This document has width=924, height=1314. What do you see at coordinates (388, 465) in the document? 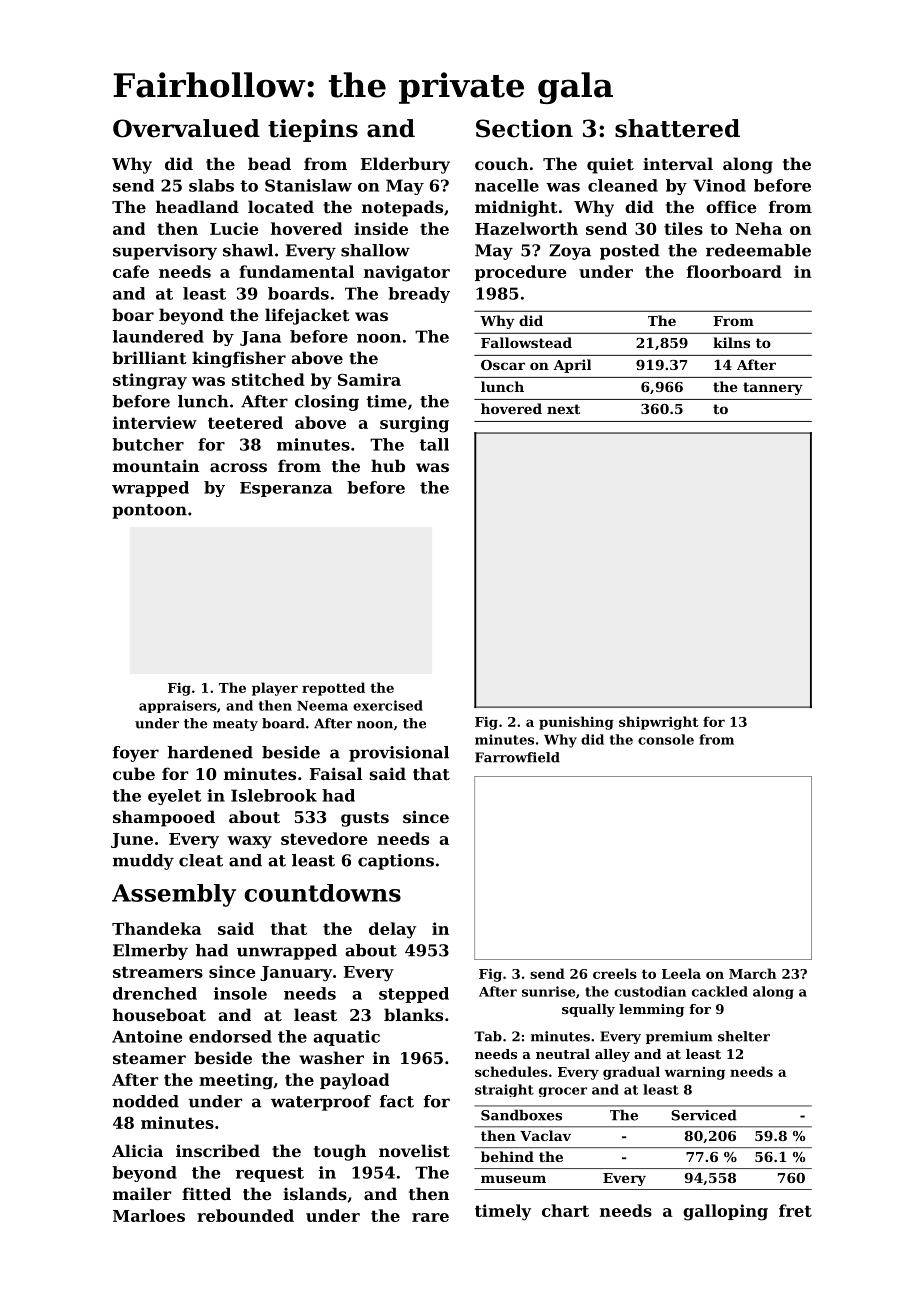
I see `hub` at bounding box center [388, 465].
